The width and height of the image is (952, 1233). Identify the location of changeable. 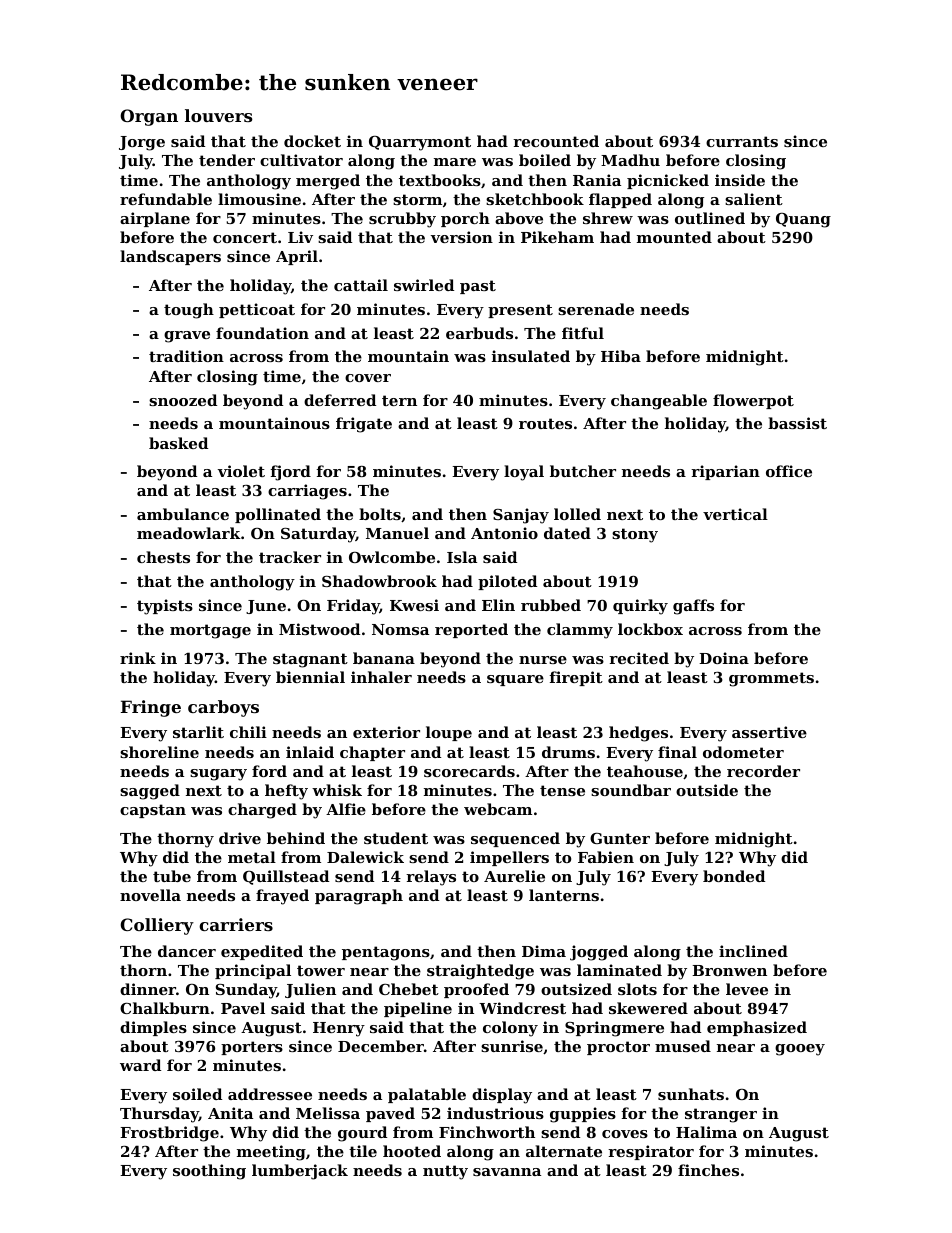
(659, 402).
